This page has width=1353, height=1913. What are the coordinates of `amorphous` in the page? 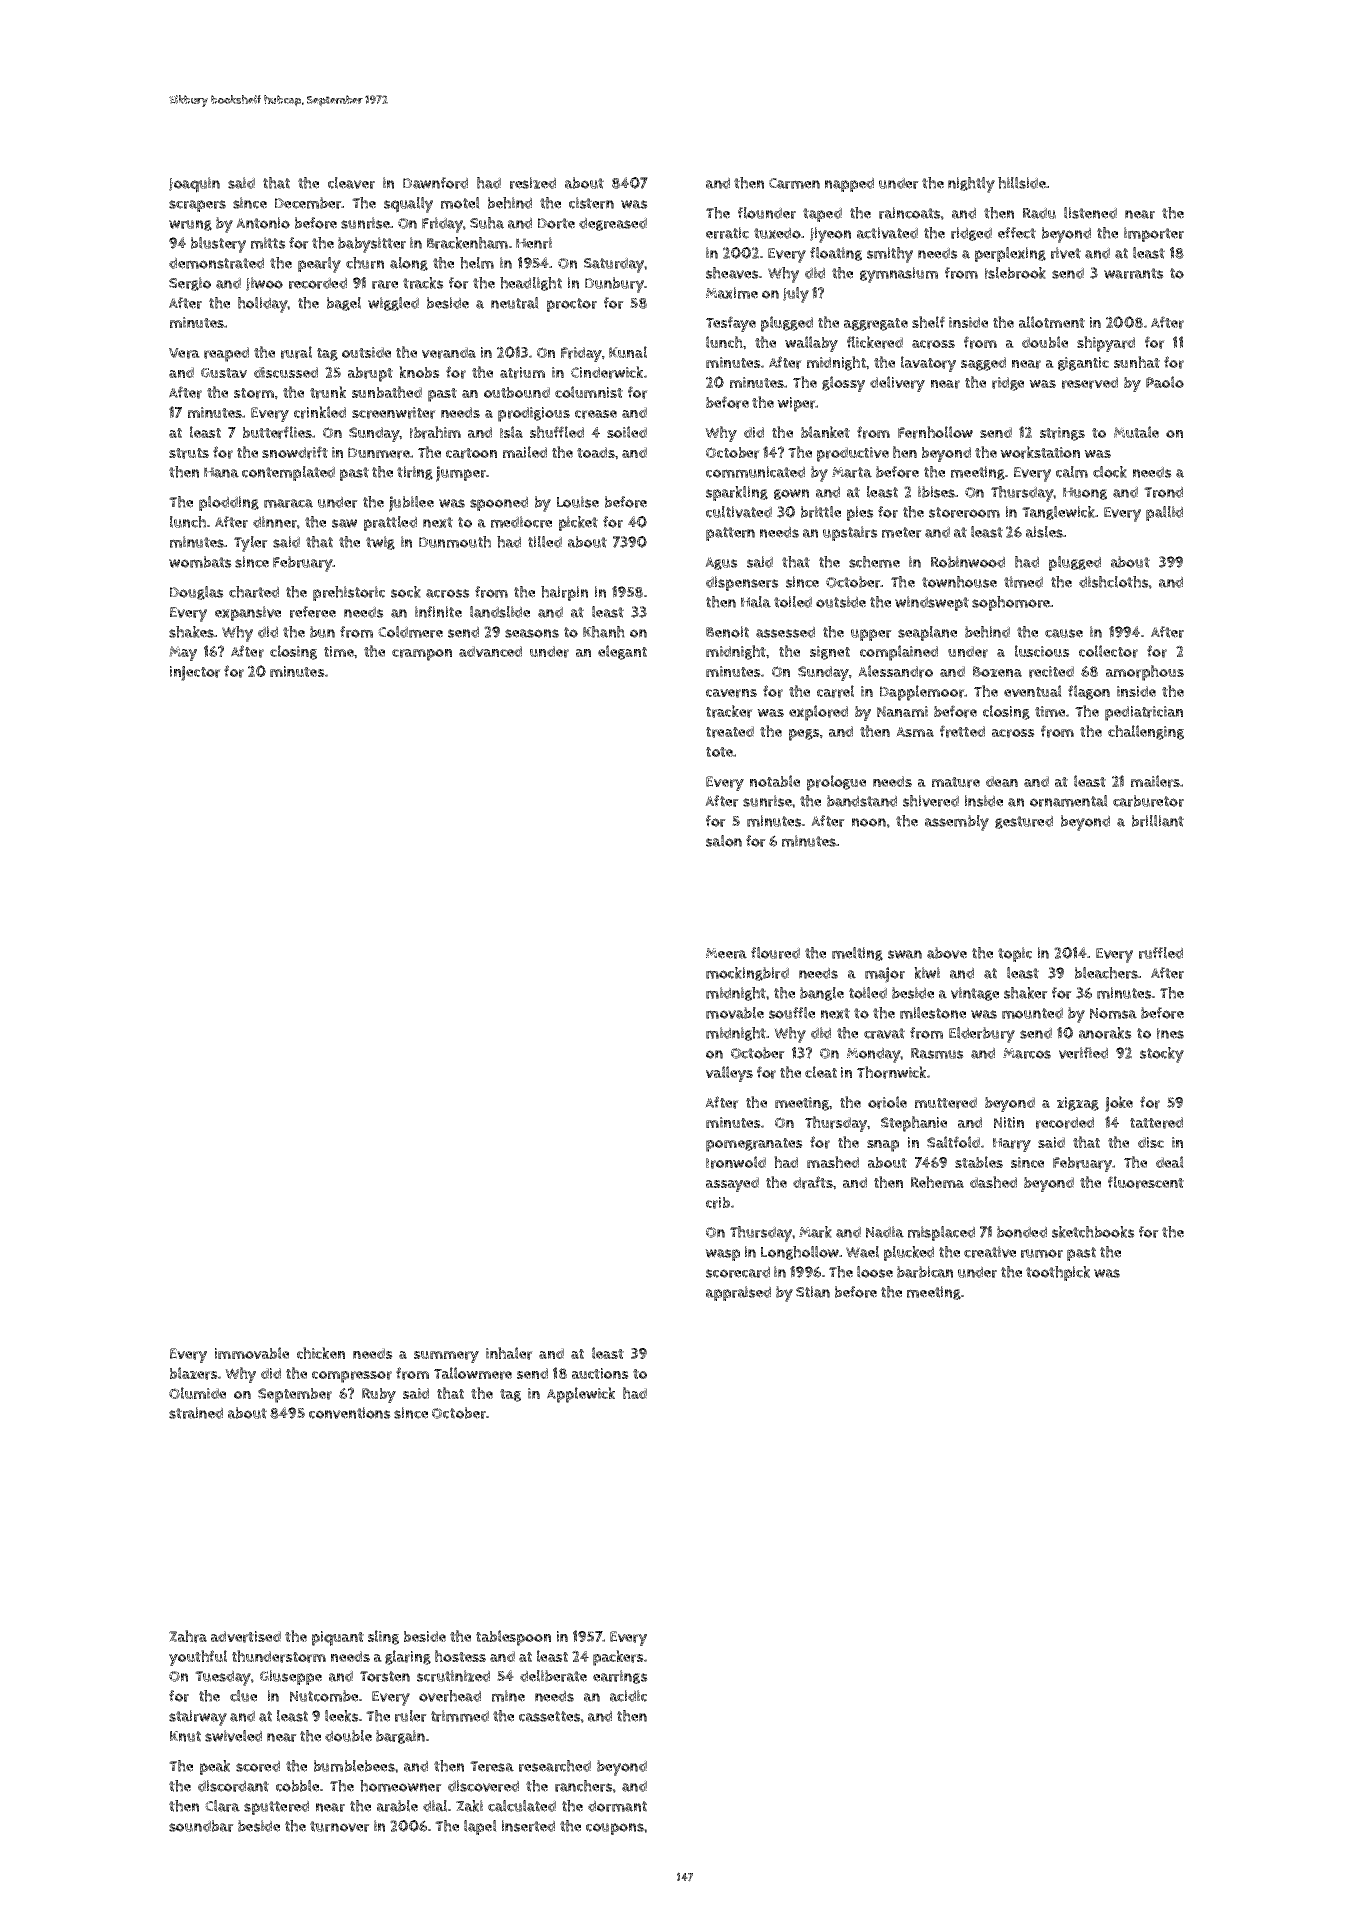 It's located at (1145, 673).
